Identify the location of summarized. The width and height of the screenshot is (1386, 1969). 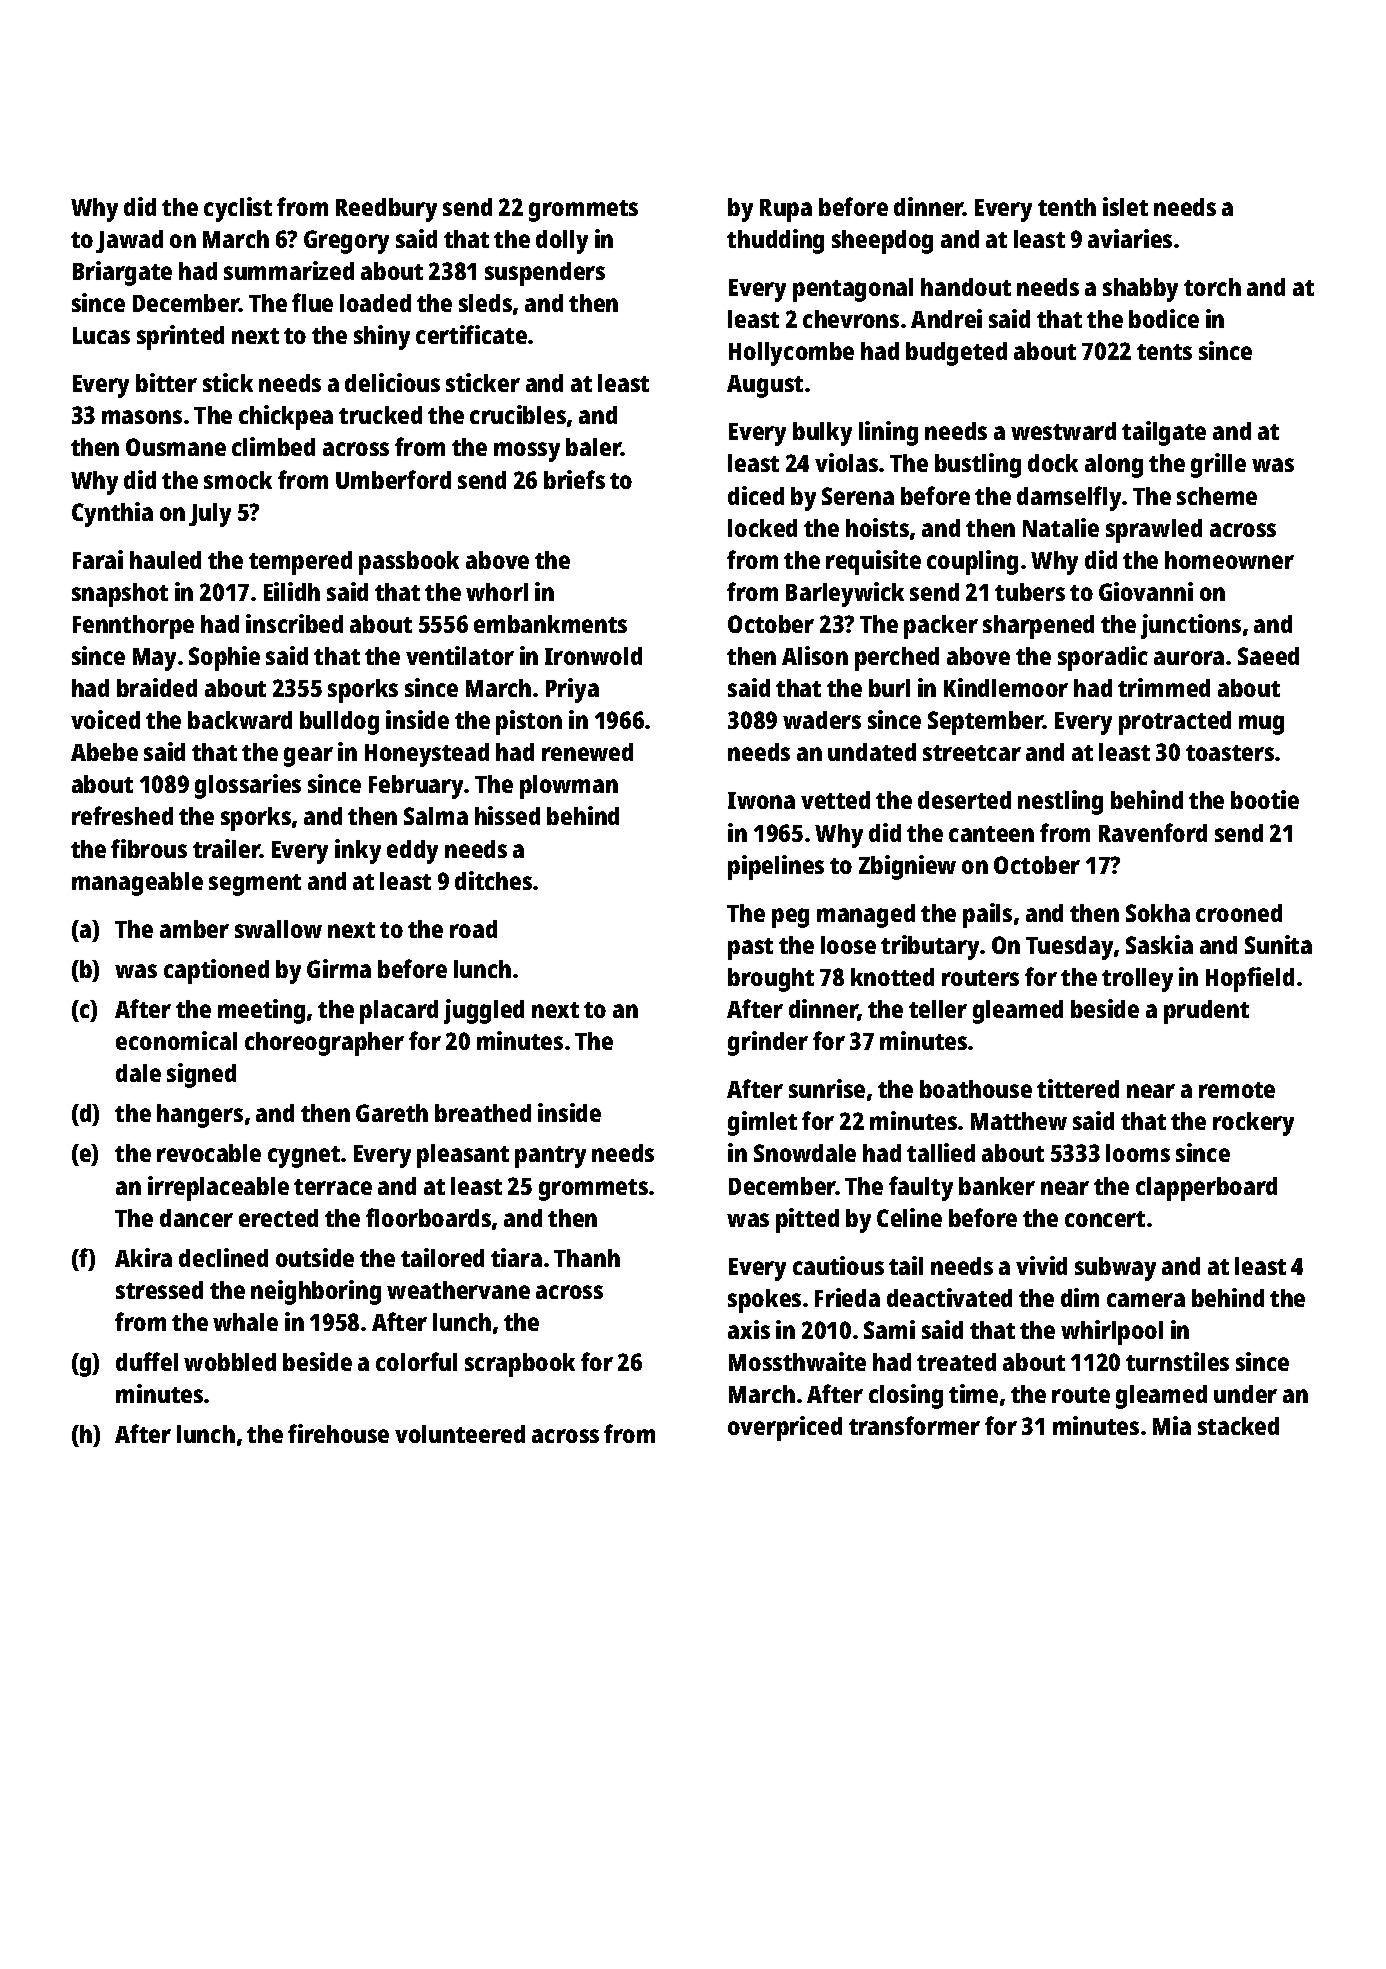
(289, 270).
